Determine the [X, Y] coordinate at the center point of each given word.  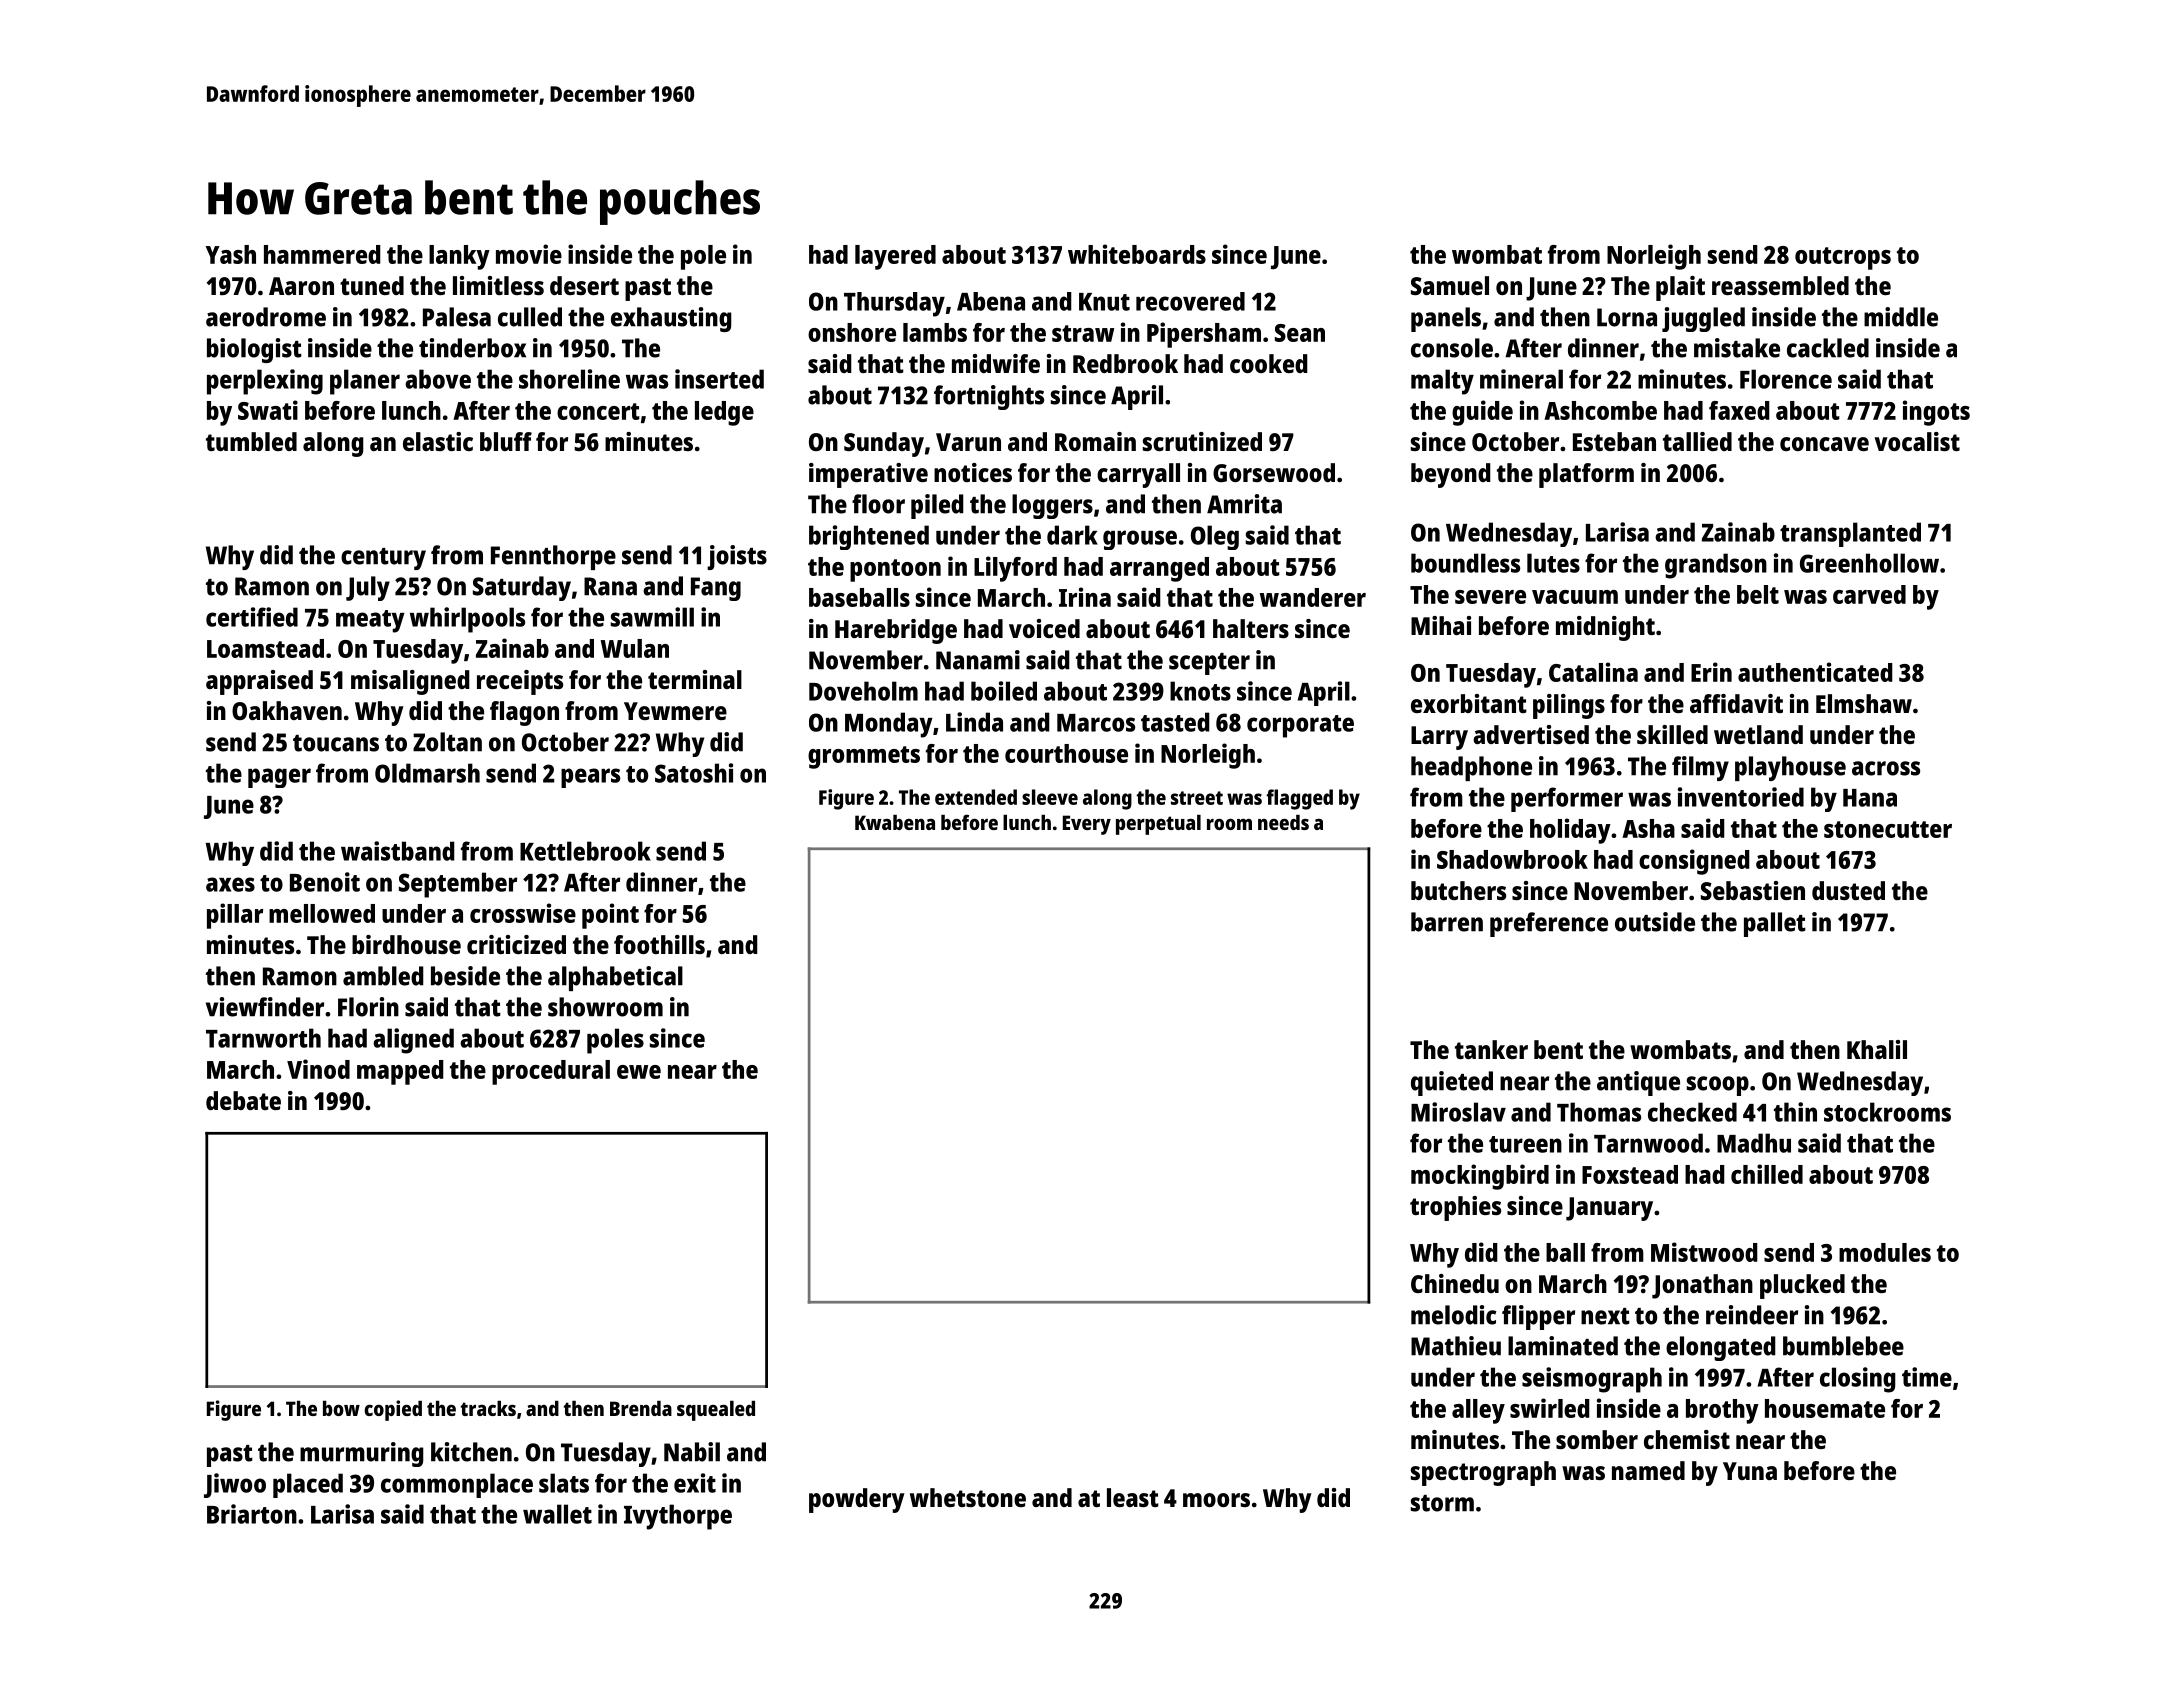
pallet [1775, 924]
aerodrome [266, 317]
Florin [368, 1007]
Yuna [1750, 1471]
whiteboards [1137, 254]
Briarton [252, 1514]
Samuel [1450, 285]
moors [1216, 1500]
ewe [639, 1072]
